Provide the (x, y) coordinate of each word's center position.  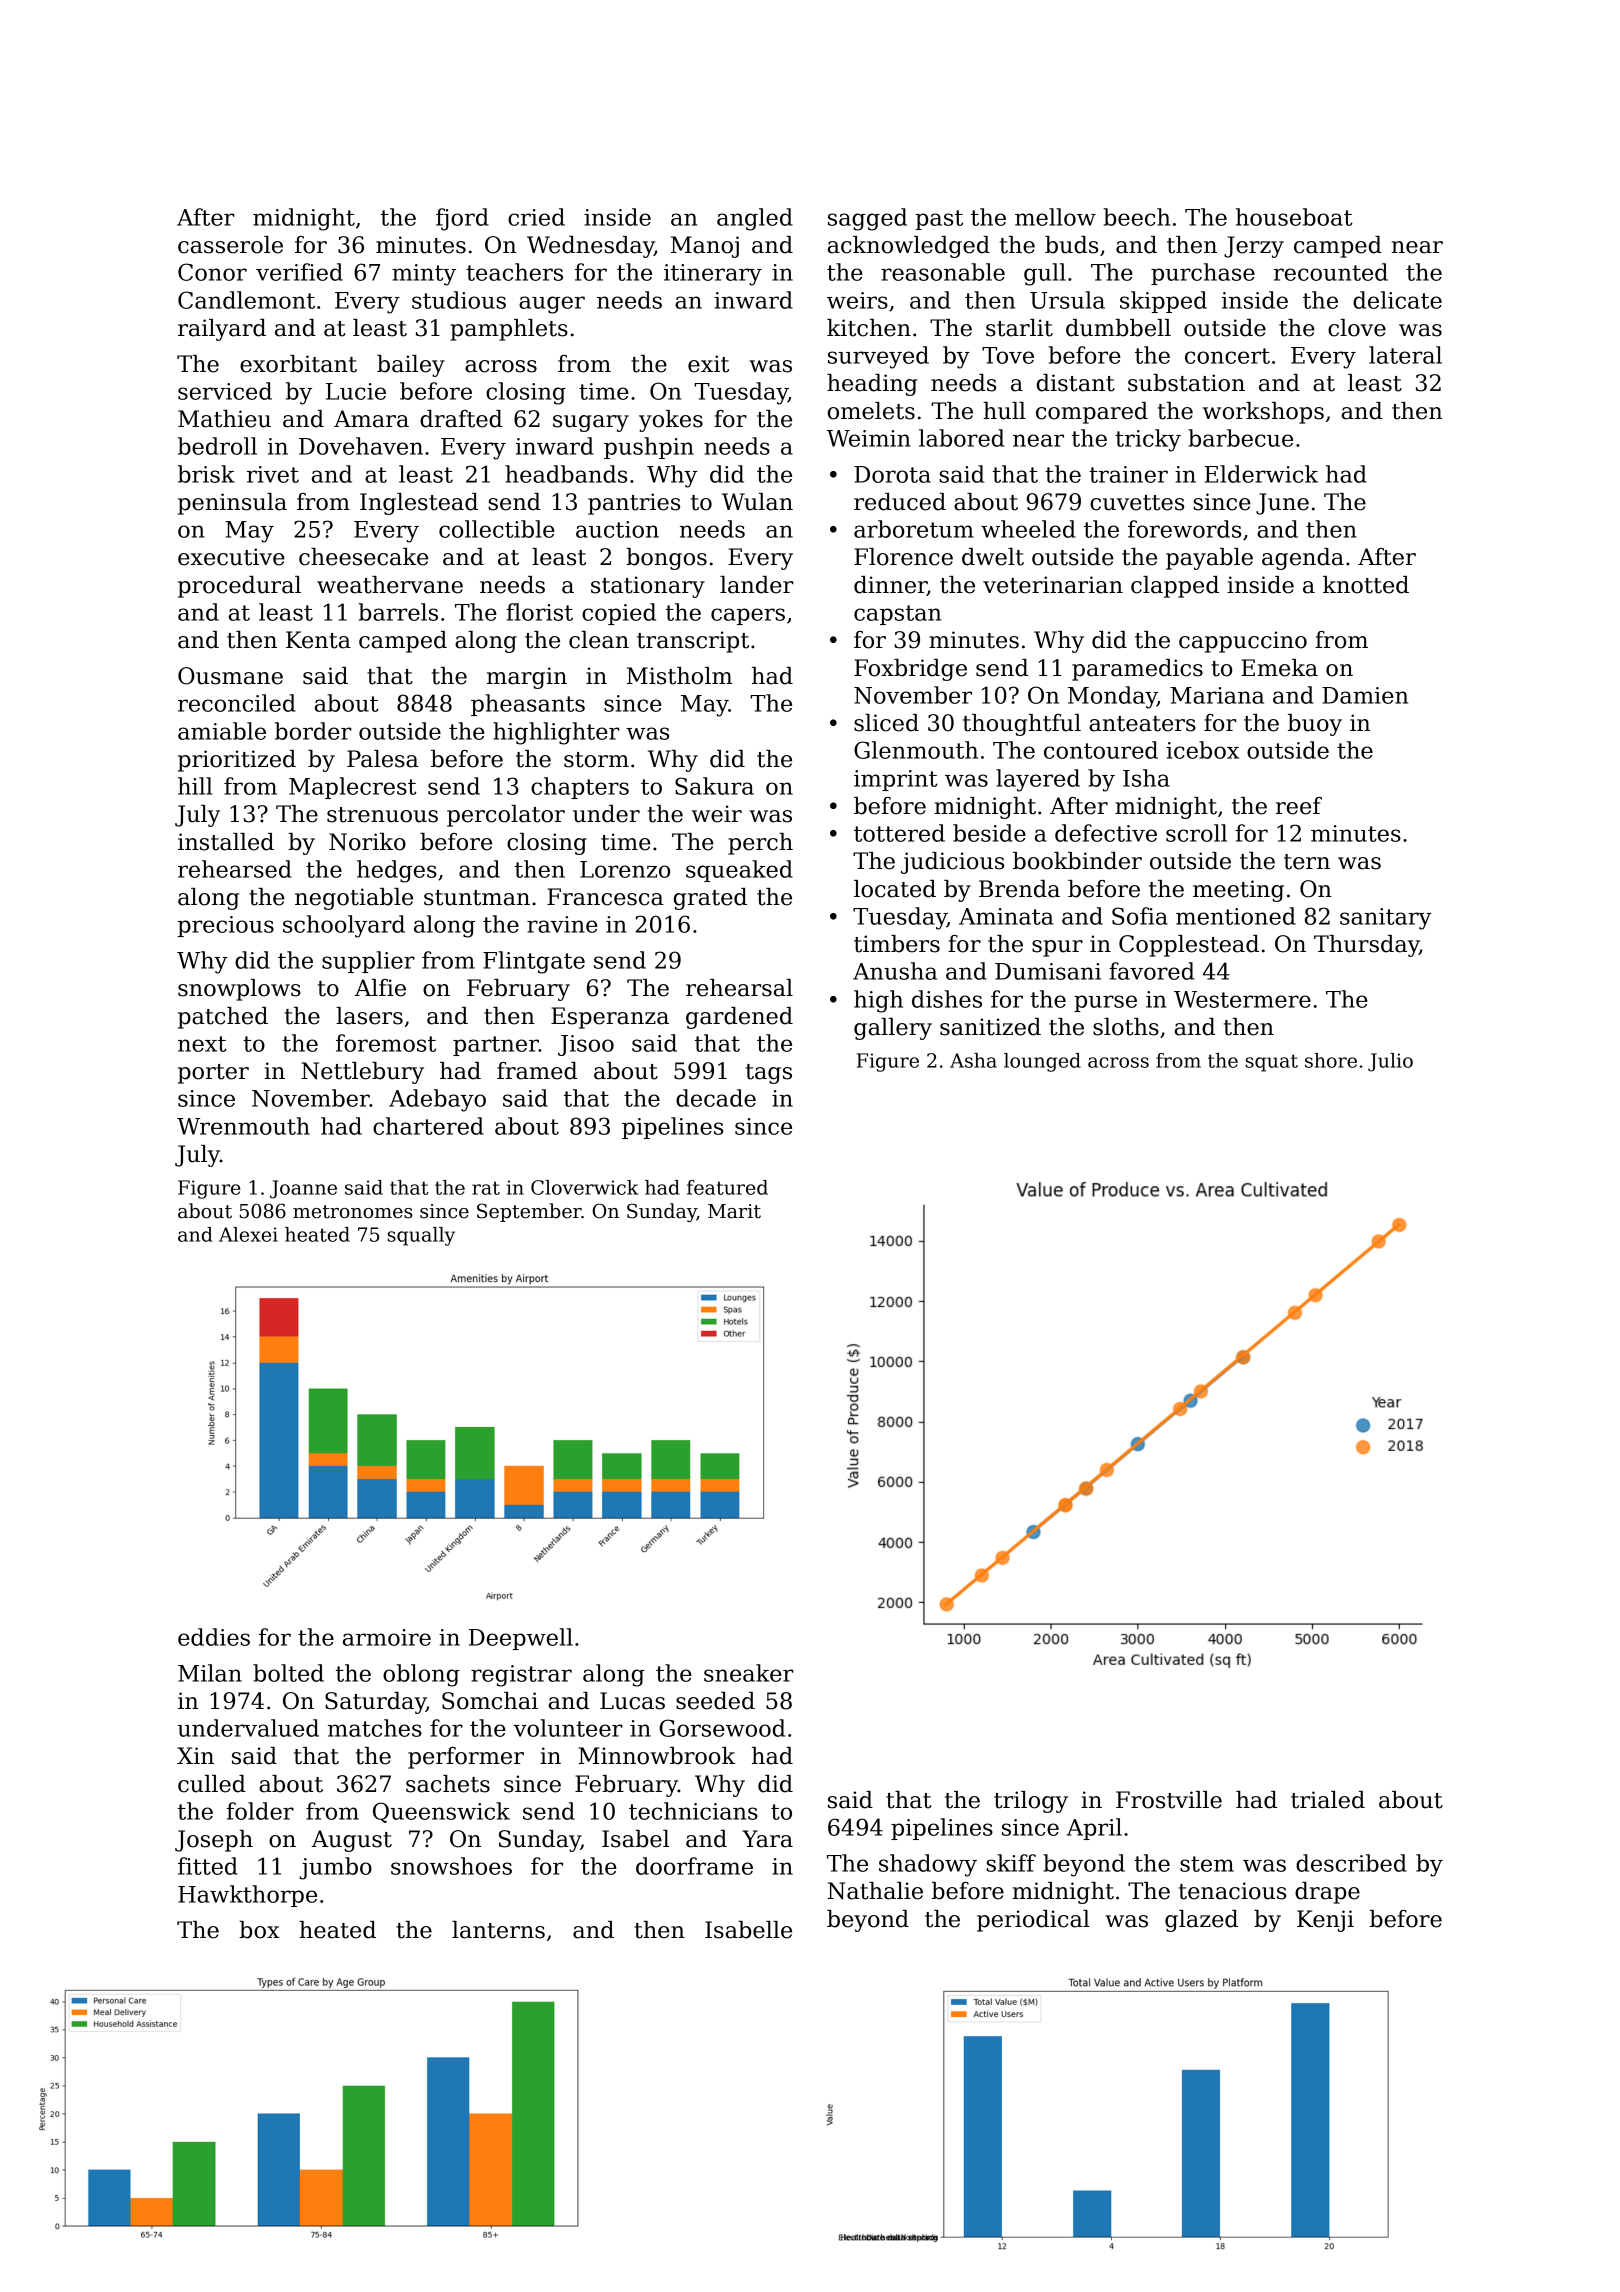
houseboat (1294, 217)
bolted (288, 1673)
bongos (666, 559)
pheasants (528, 705)
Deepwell (521, 1639)
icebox (1202, 750)
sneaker (749, 1673)
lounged (1042, 1062)
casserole (230, 245)
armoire (387, 1637)
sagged (867, 219)
